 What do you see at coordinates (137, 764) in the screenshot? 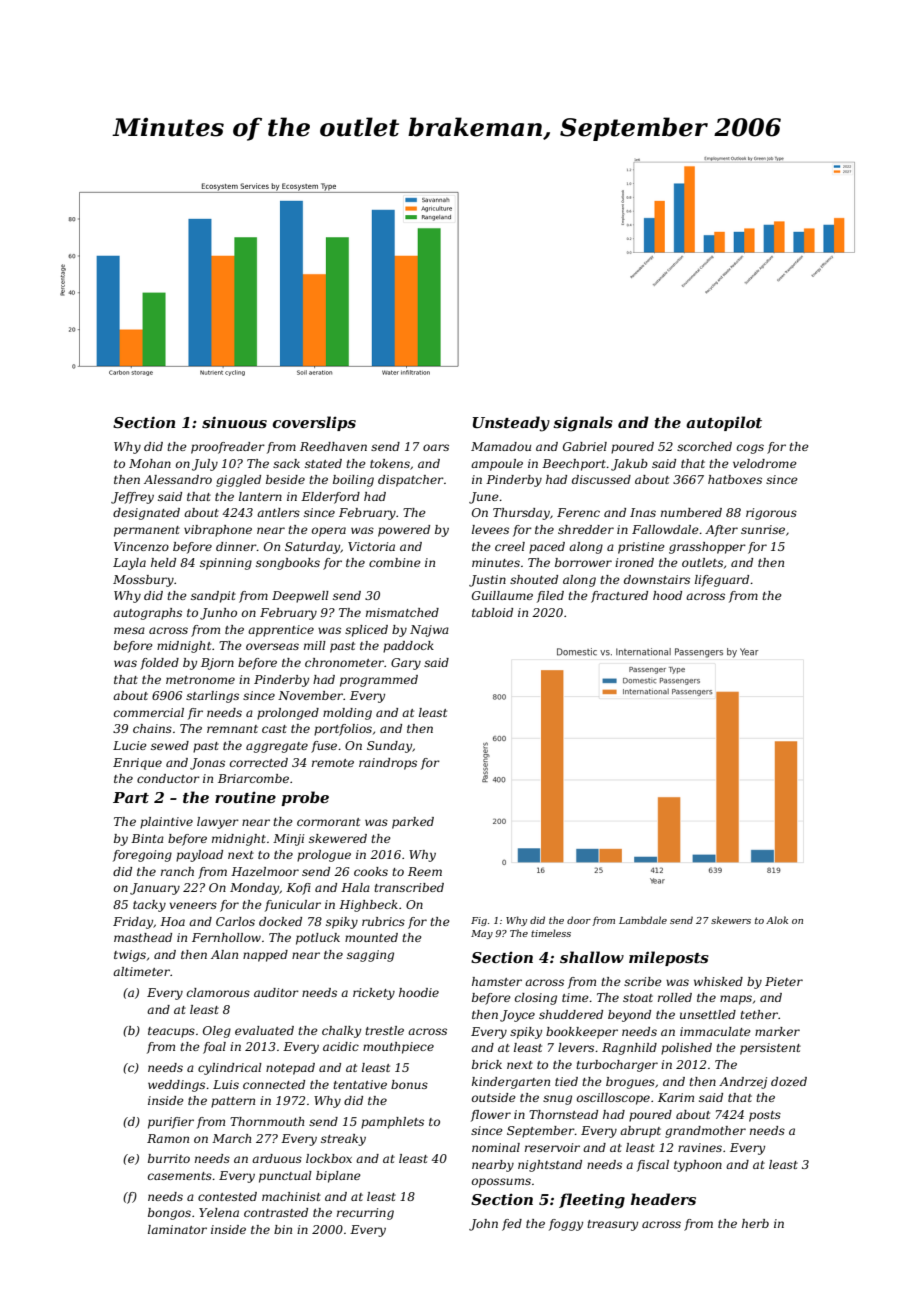
I see `Enrique` at bounding box center [137, 764].
